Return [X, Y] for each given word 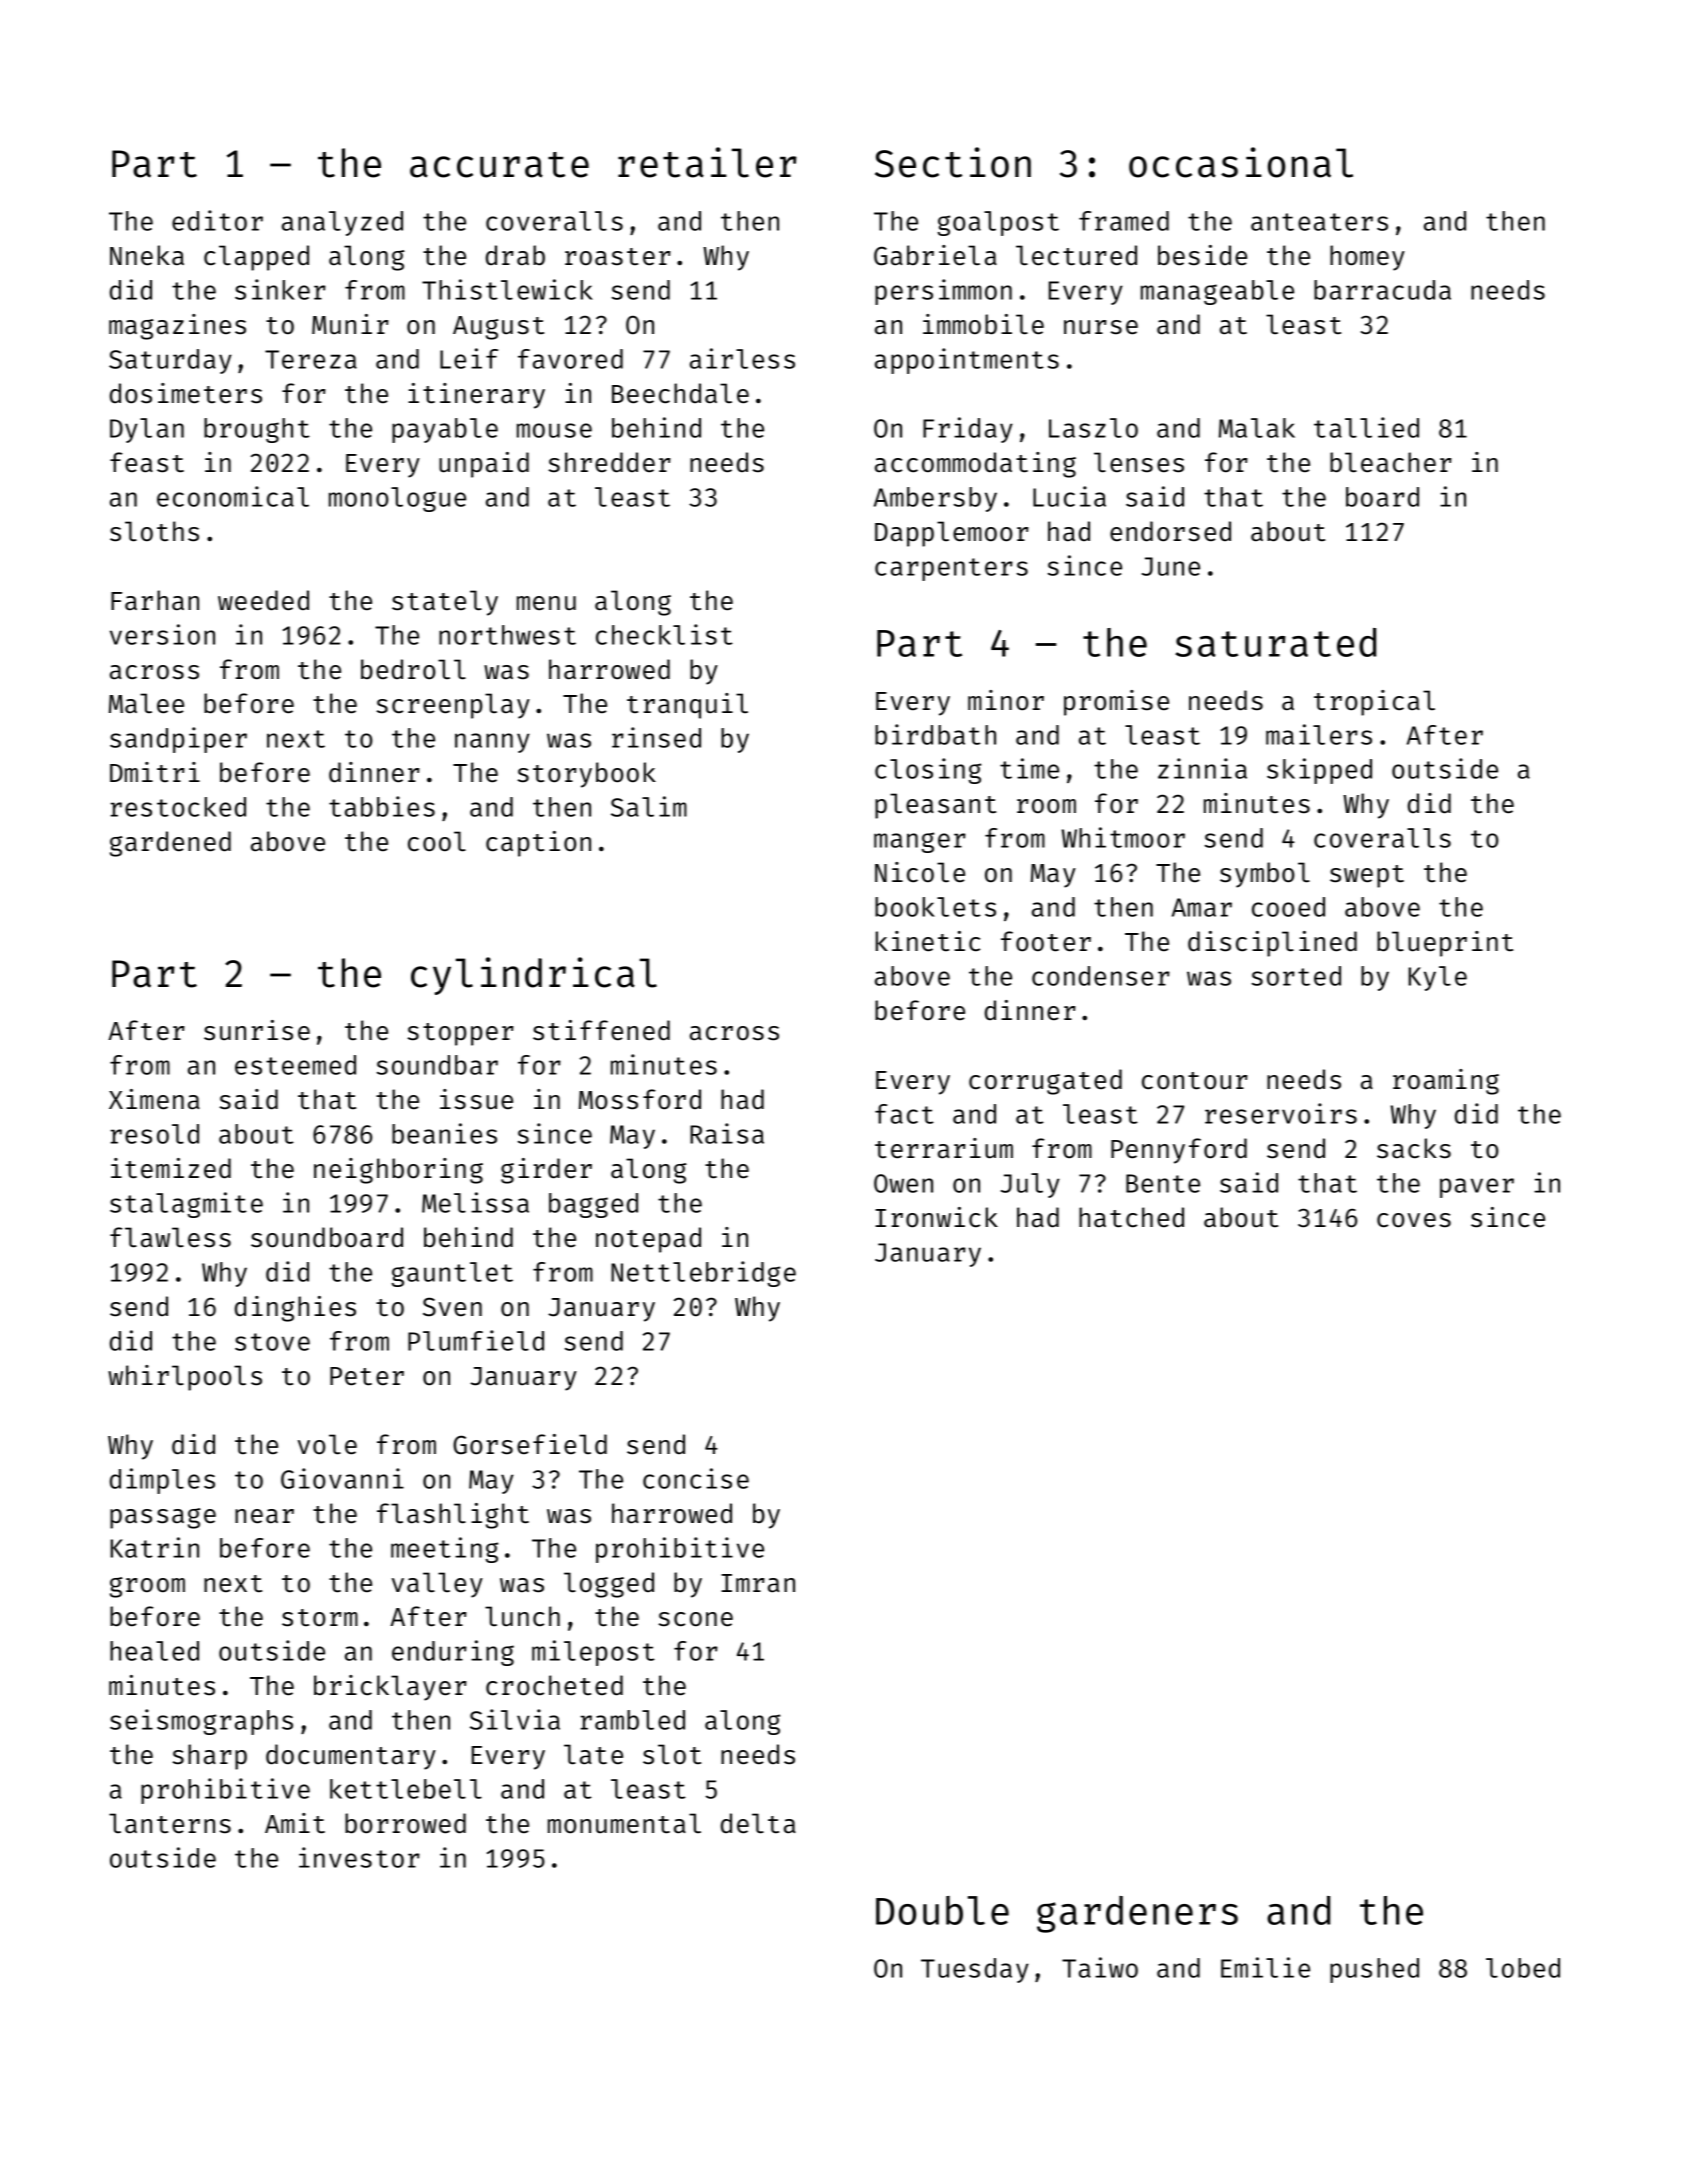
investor [359, 1857]
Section [953, 162]
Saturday [170, 361]
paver [1477, 1188]
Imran [758, 1583]
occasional [1241, 162]
